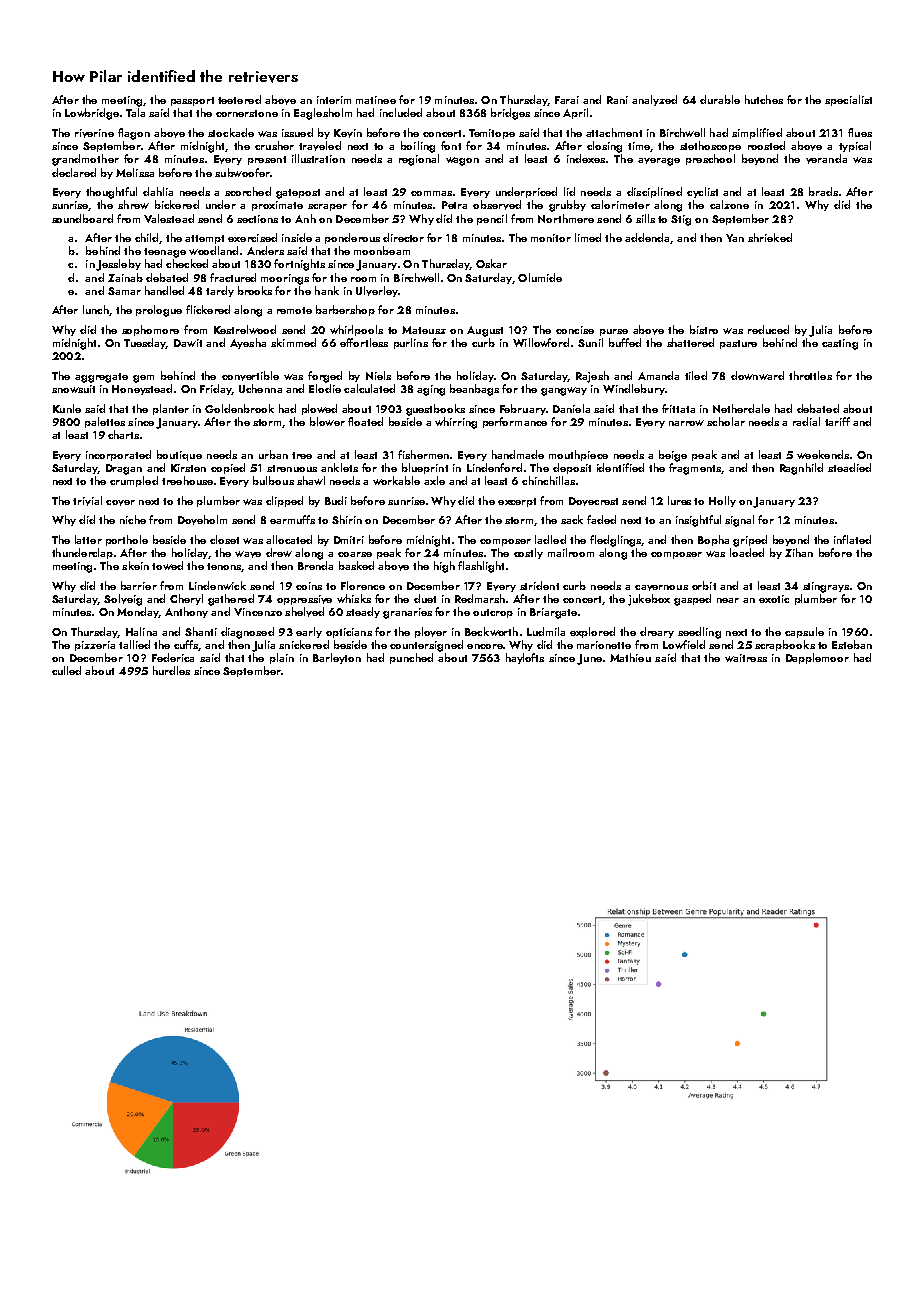 The height and width of the screenshot is (1314, 924). What do you see at coordinates (95, 646) in the screenshot?
I see `pizzeria` at bounding box center [95, 646].
